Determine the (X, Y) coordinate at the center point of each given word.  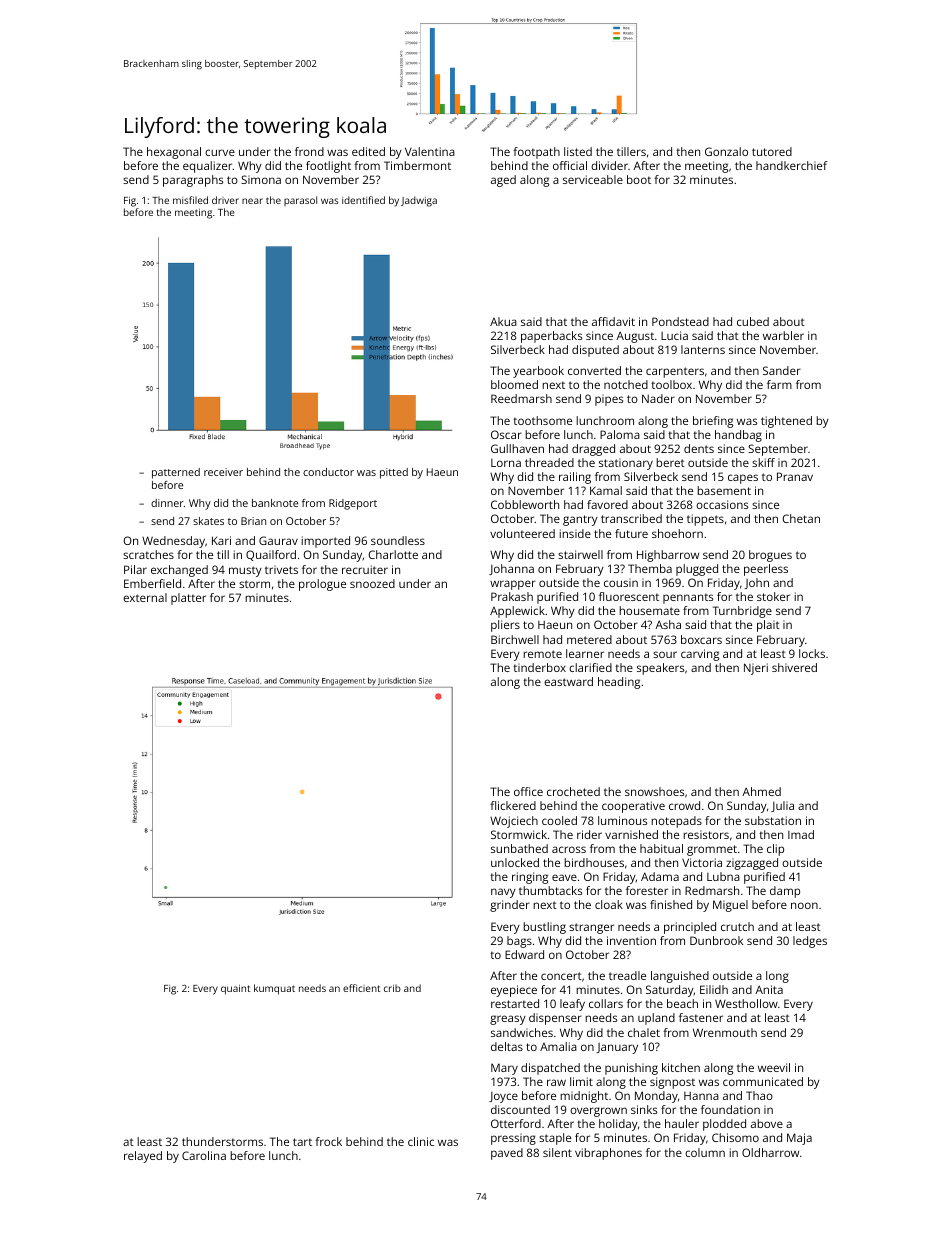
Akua (503, 321)
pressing (513, 1139)
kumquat (274, 989)
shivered (794, 667)
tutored (772, 151)
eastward (568, 681)
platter (188, 599)
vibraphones (608, 1154)
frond (309, 151)
